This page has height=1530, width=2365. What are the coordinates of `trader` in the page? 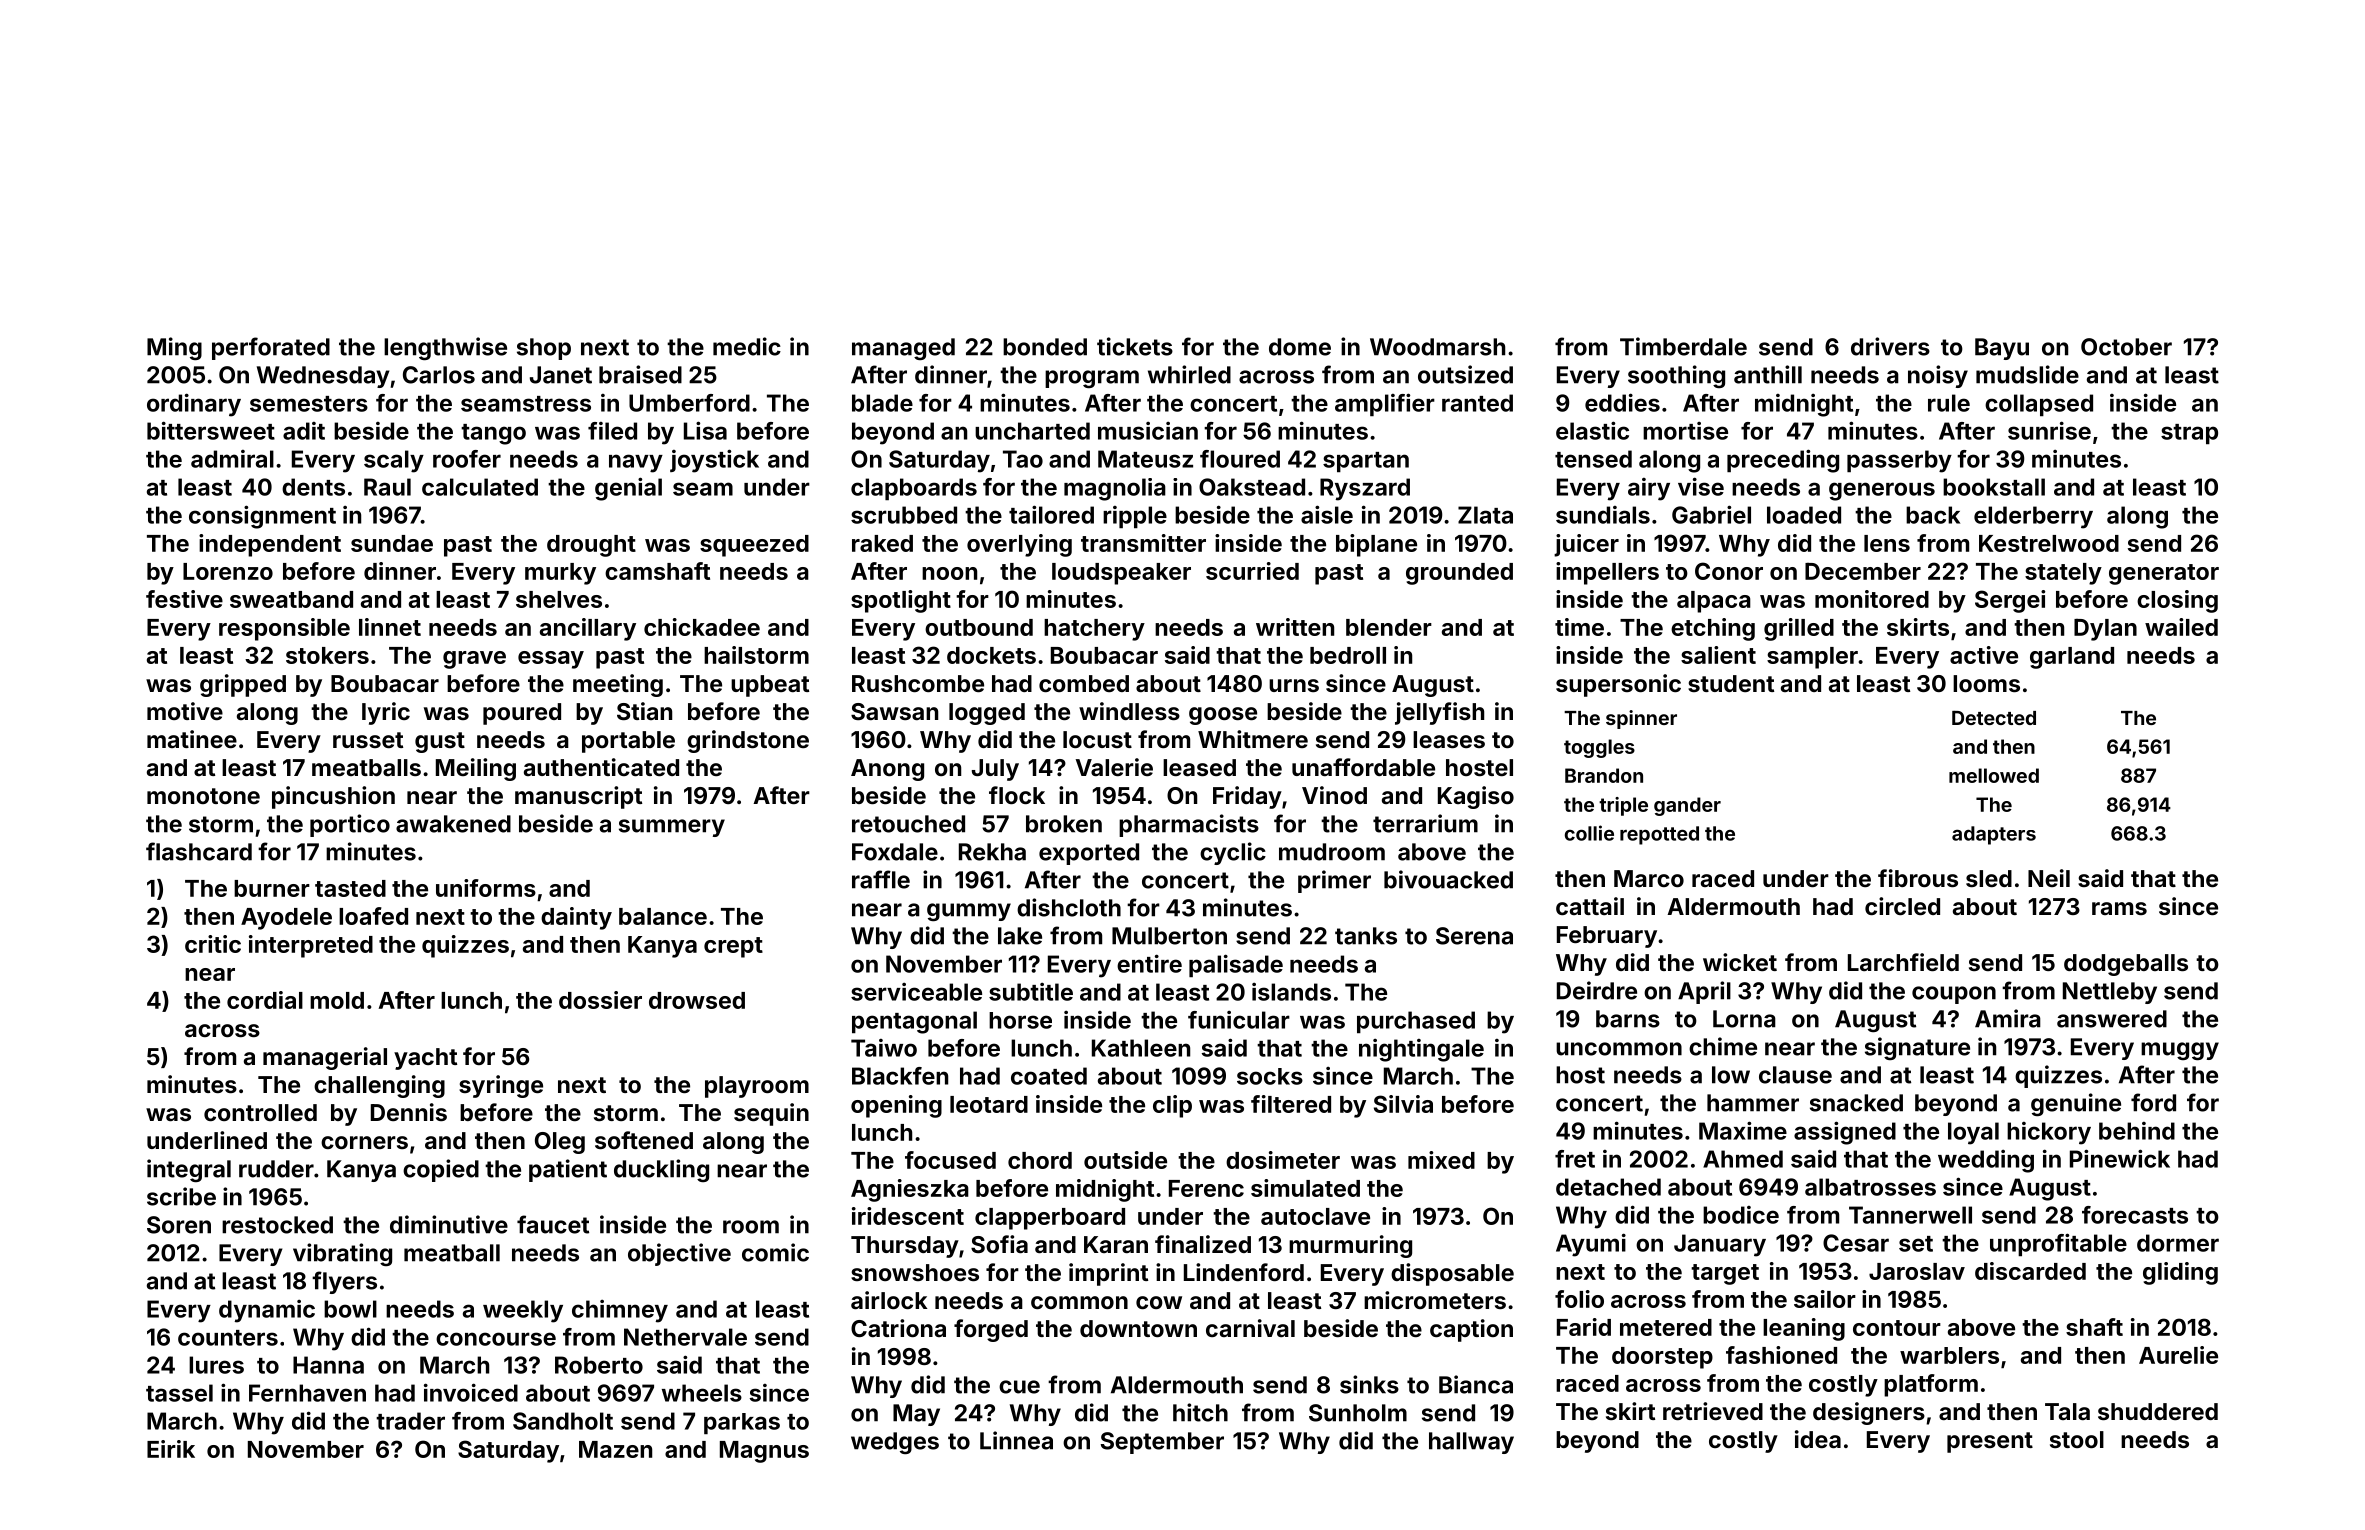 It's located at (410, 1421).
